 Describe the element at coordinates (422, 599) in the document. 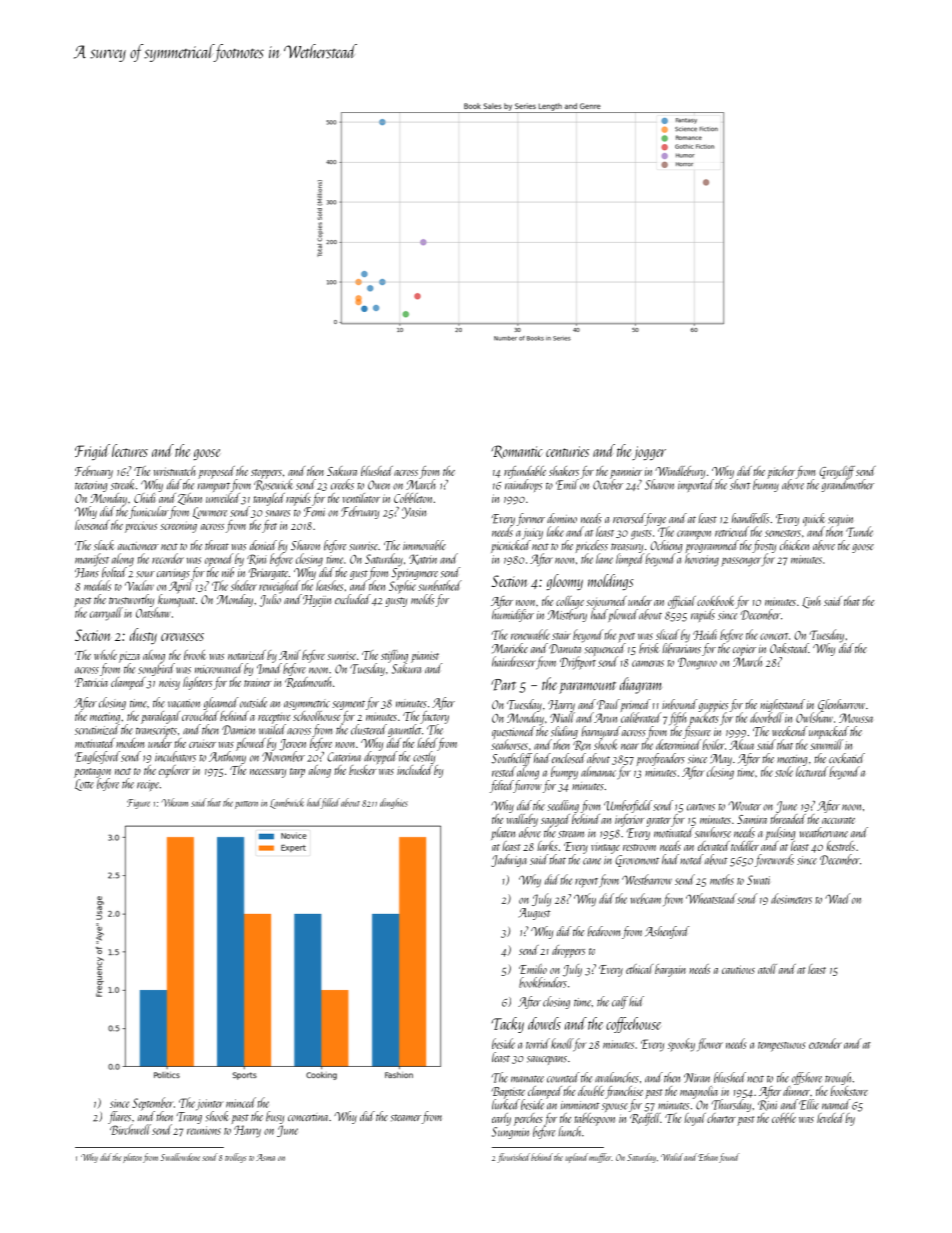

I see `molds` at that location.
